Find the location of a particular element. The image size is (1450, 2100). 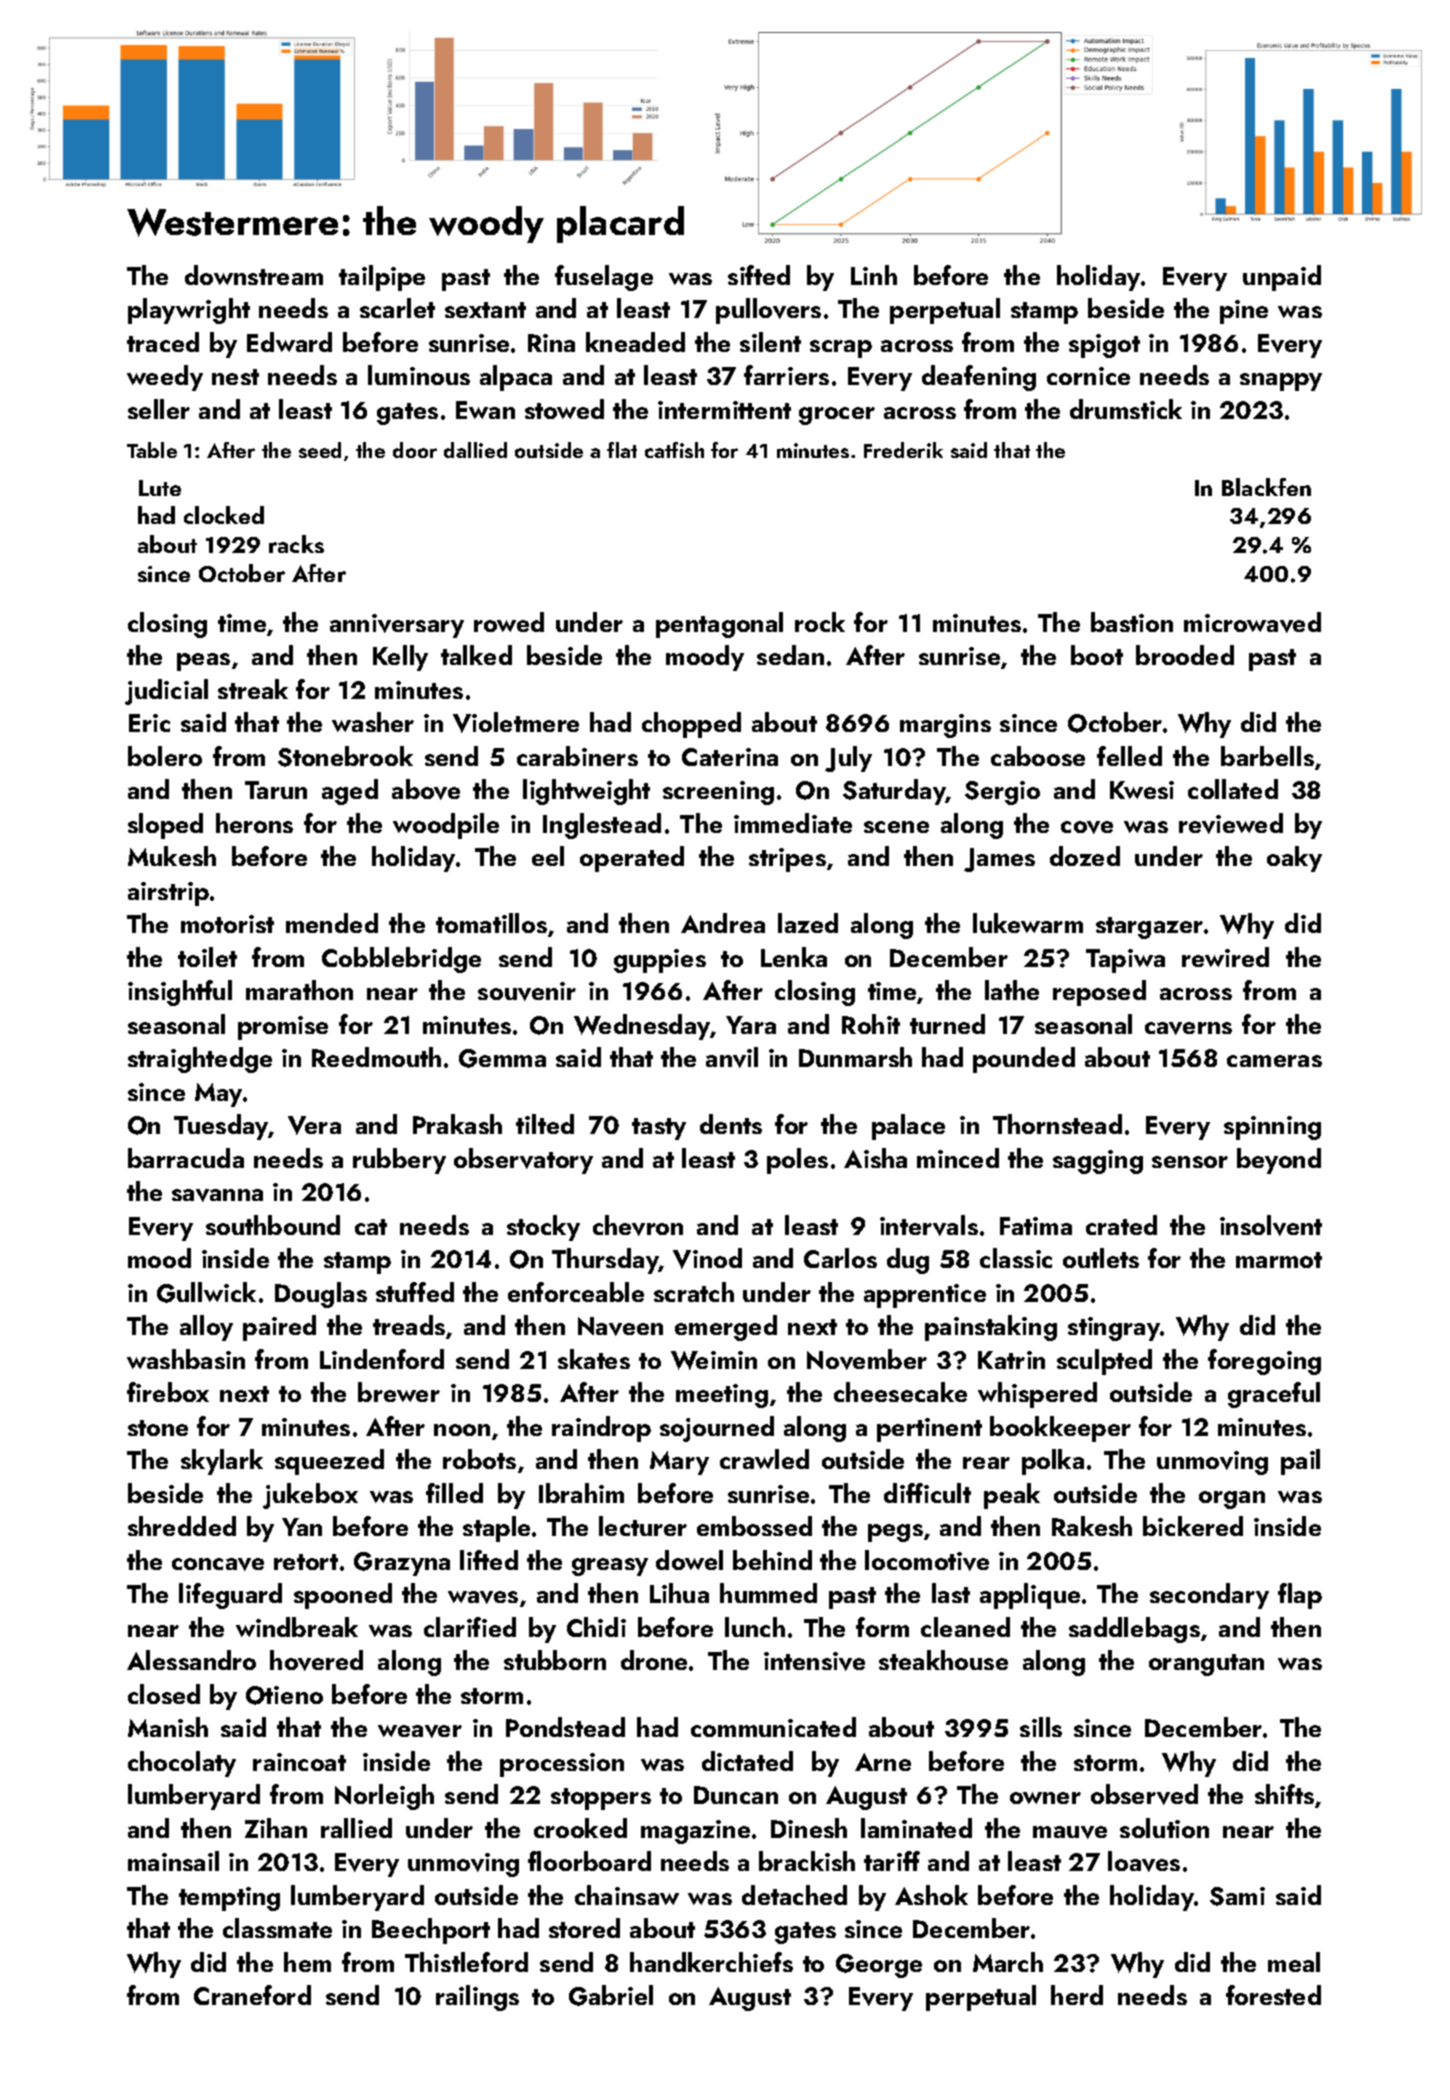

Manish is located at coordinates (168, 1727).
